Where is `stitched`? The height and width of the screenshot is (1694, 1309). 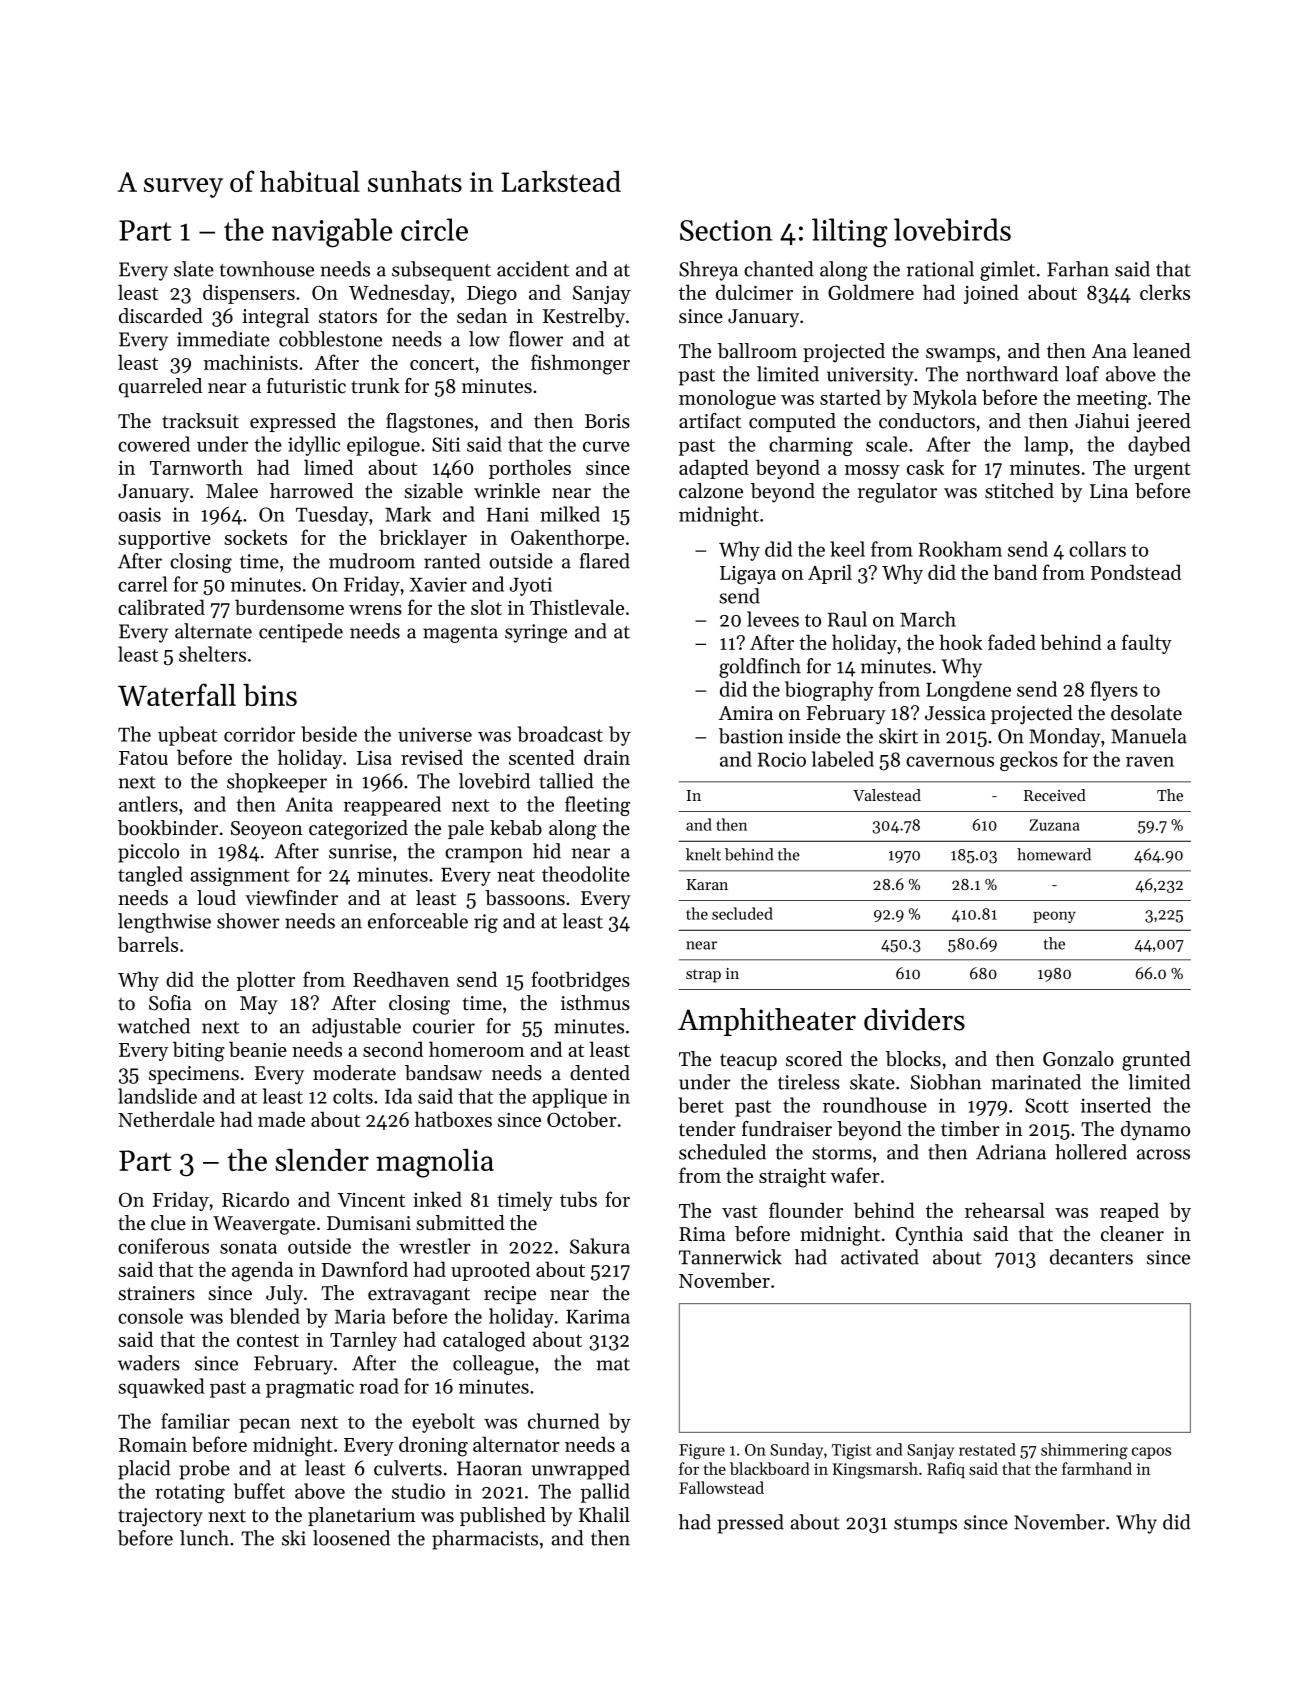
stitched is located at coordinates (1019, 491).
